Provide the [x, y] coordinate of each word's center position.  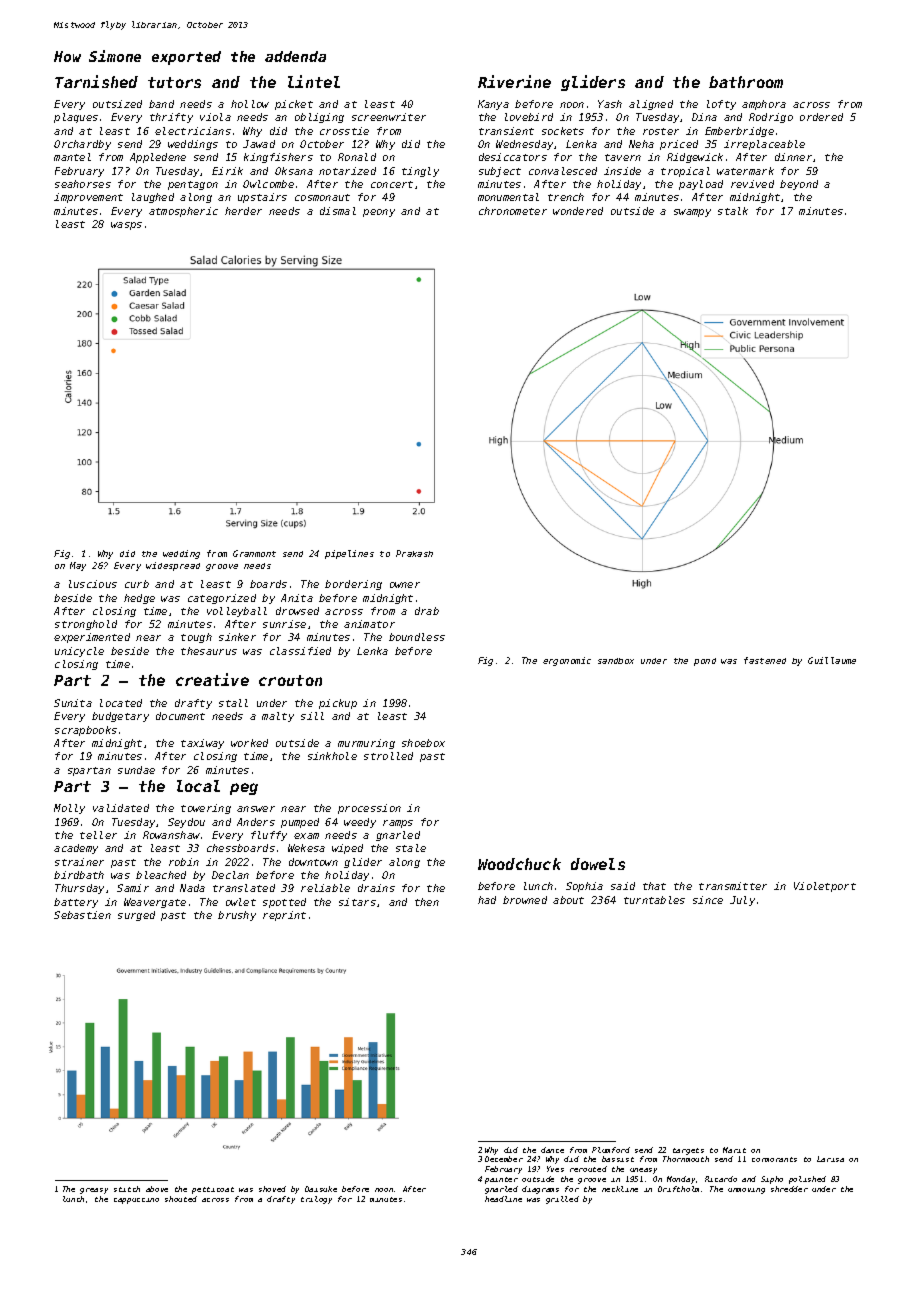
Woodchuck [519, 864]
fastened [765, 660]
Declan [230, 875]
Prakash [414, 553]
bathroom [746, 82]
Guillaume [832, 660]
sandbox [616, 661]
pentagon [193, 185]
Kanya [493, 105]
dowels [598, 864]
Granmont [254, 553]
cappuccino [136, 1201]
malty [278, 717]
